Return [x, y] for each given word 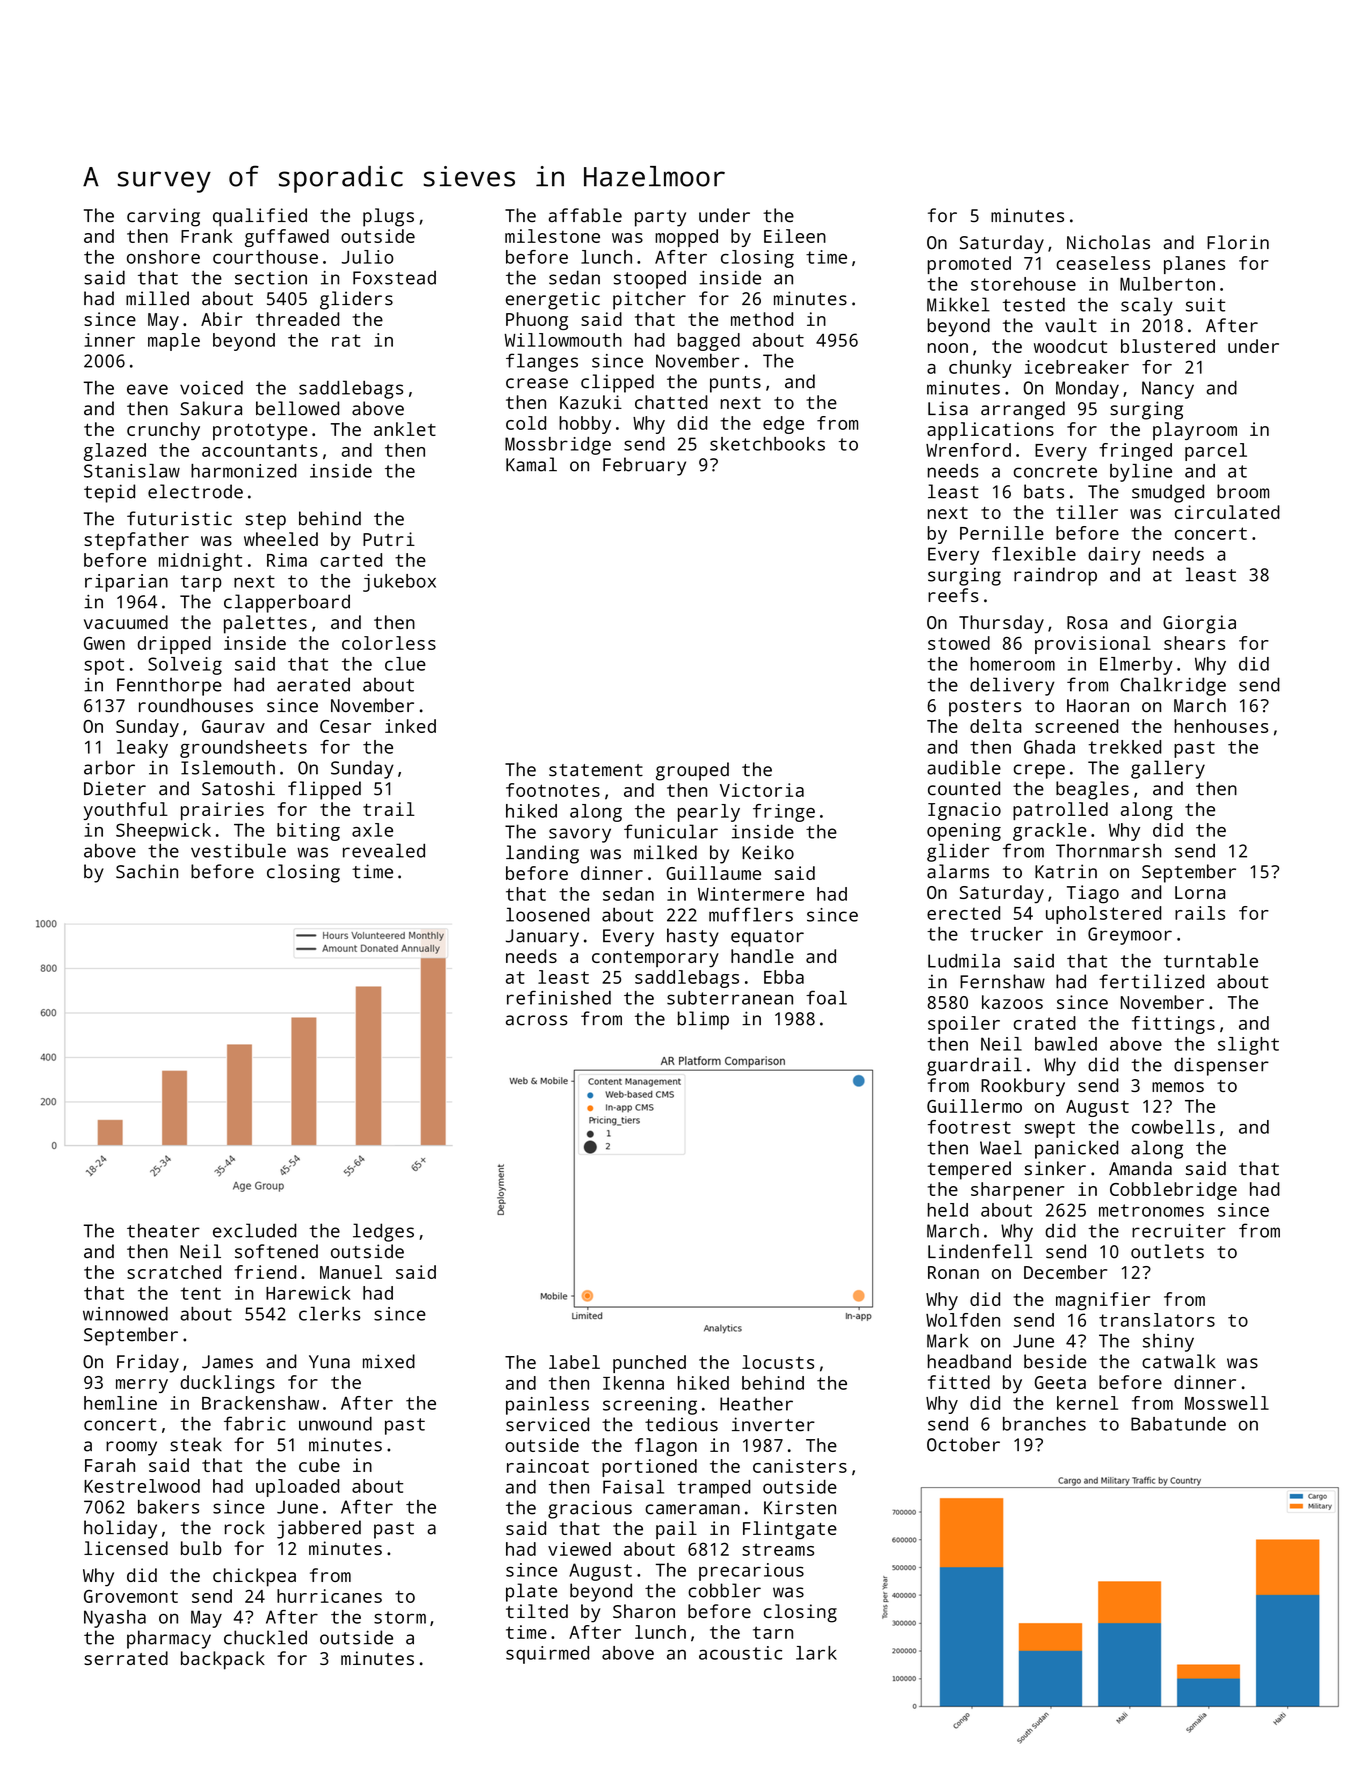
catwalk [1178, 1361]
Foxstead [394, 277]
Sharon [644, 1611]
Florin [1238, 242]
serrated [126, 1658]
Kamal [531, 464]
